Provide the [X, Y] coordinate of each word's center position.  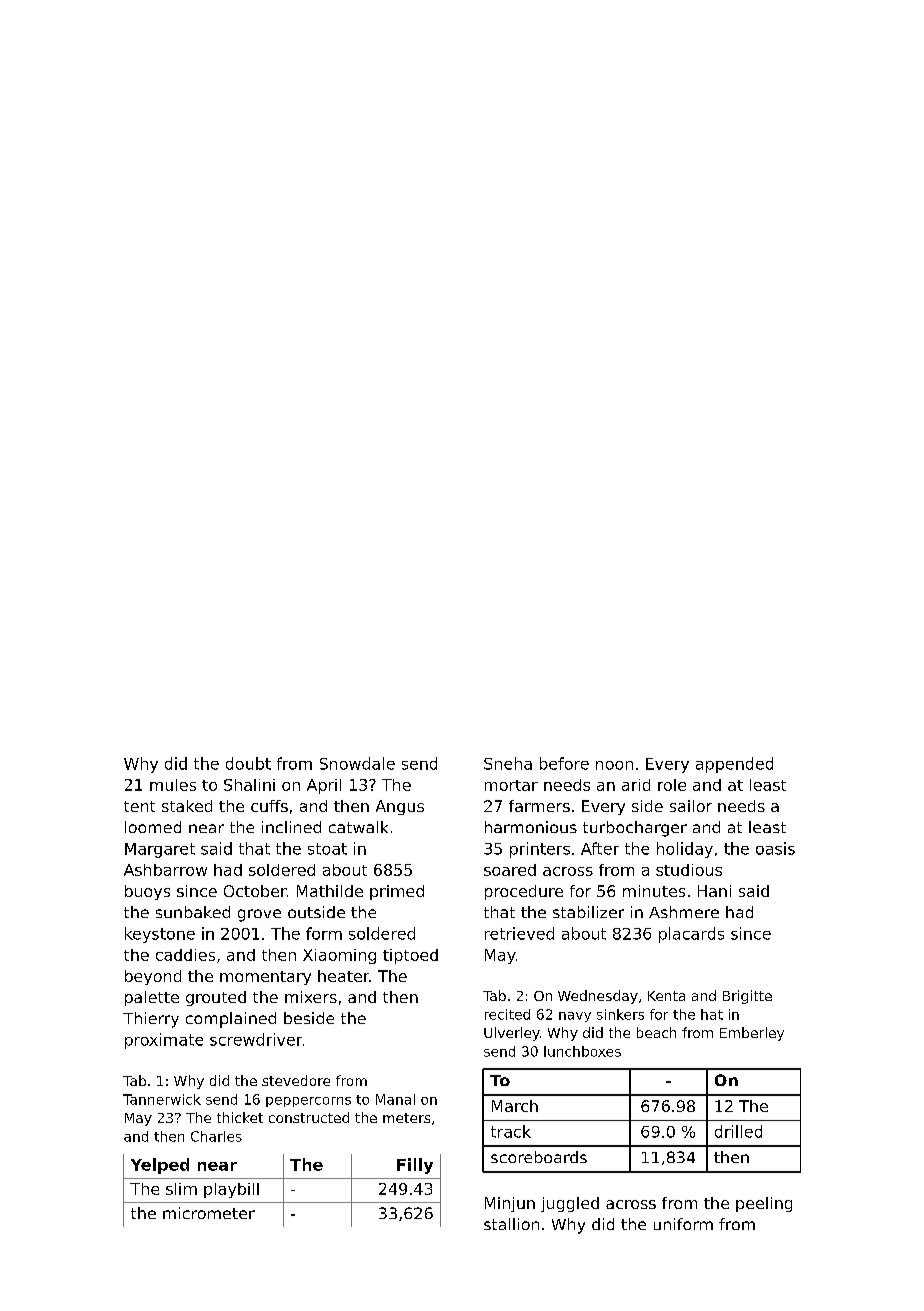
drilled [738, 1131]
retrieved [519, 933]
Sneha [508, 763]
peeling [764, 1204]
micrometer [209, 1213]
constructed [309, 1117]
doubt [248, 763]
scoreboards [539, 1157]
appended [734, 765]
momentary [265, 978]
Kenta [666, 996]
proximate [164, 1041]
